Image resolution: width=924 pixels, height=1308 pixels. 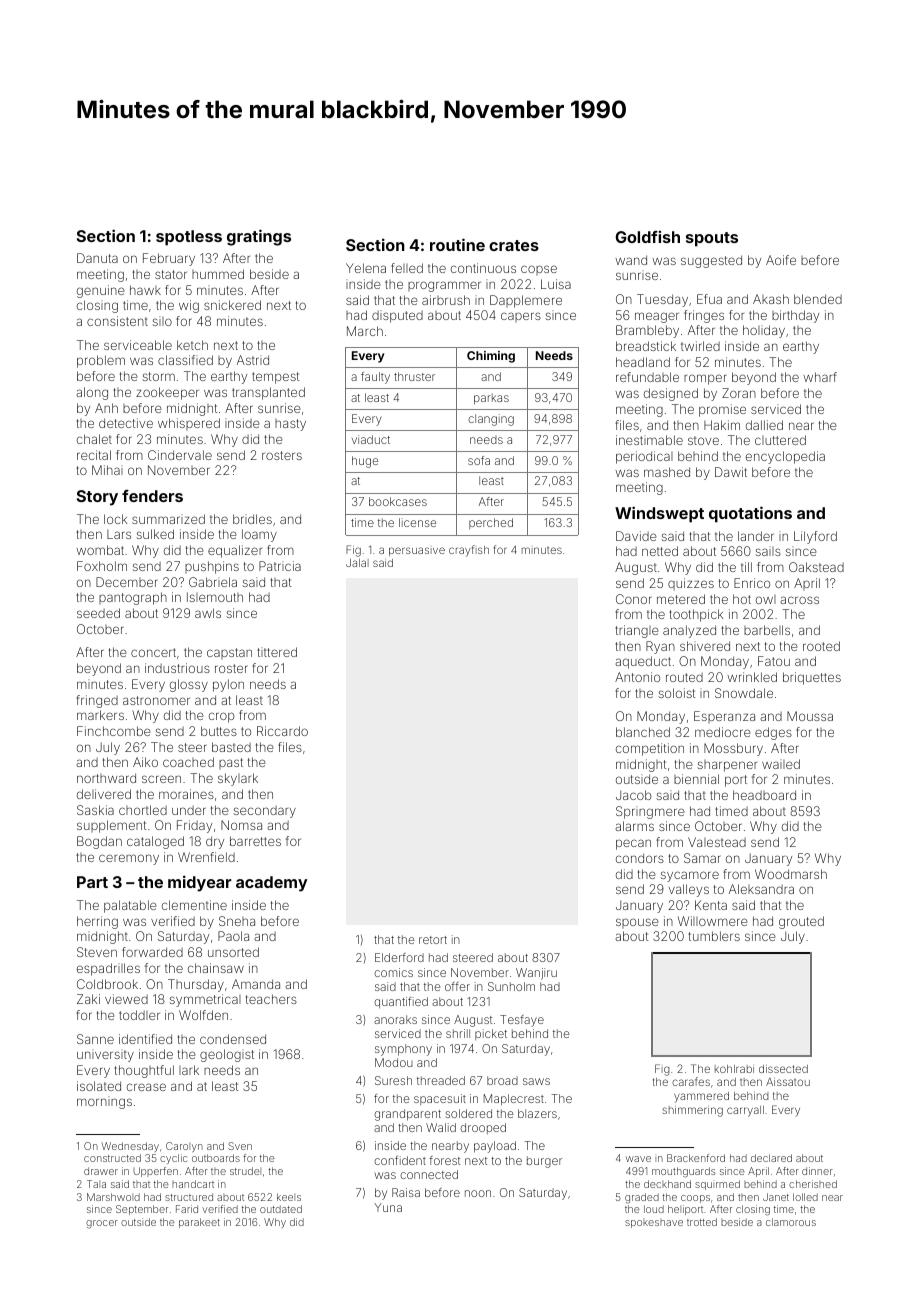 What do you see at coordinates (199, 1223) in the screenshot?
I see `parakeet` at bounding box center [199, 1223].
